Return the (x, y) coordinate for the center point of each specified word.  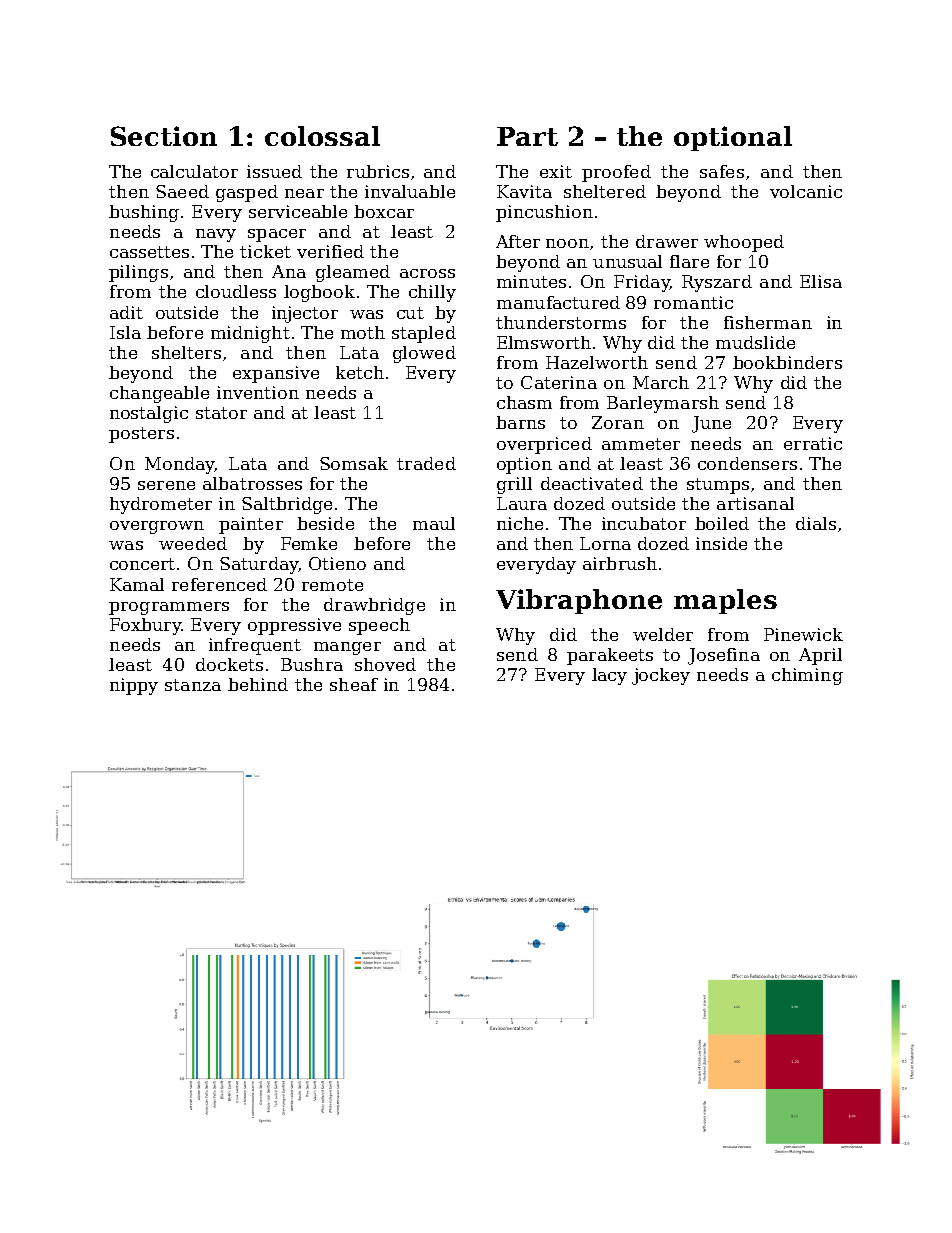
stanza (193, 685)
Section (164, 136)
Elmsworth (544, 342)
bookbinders (787, 362)
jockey (661, 676)
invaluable (410, 191)
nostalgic (149, 414)
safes (722, 171)
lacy (609, 676)
